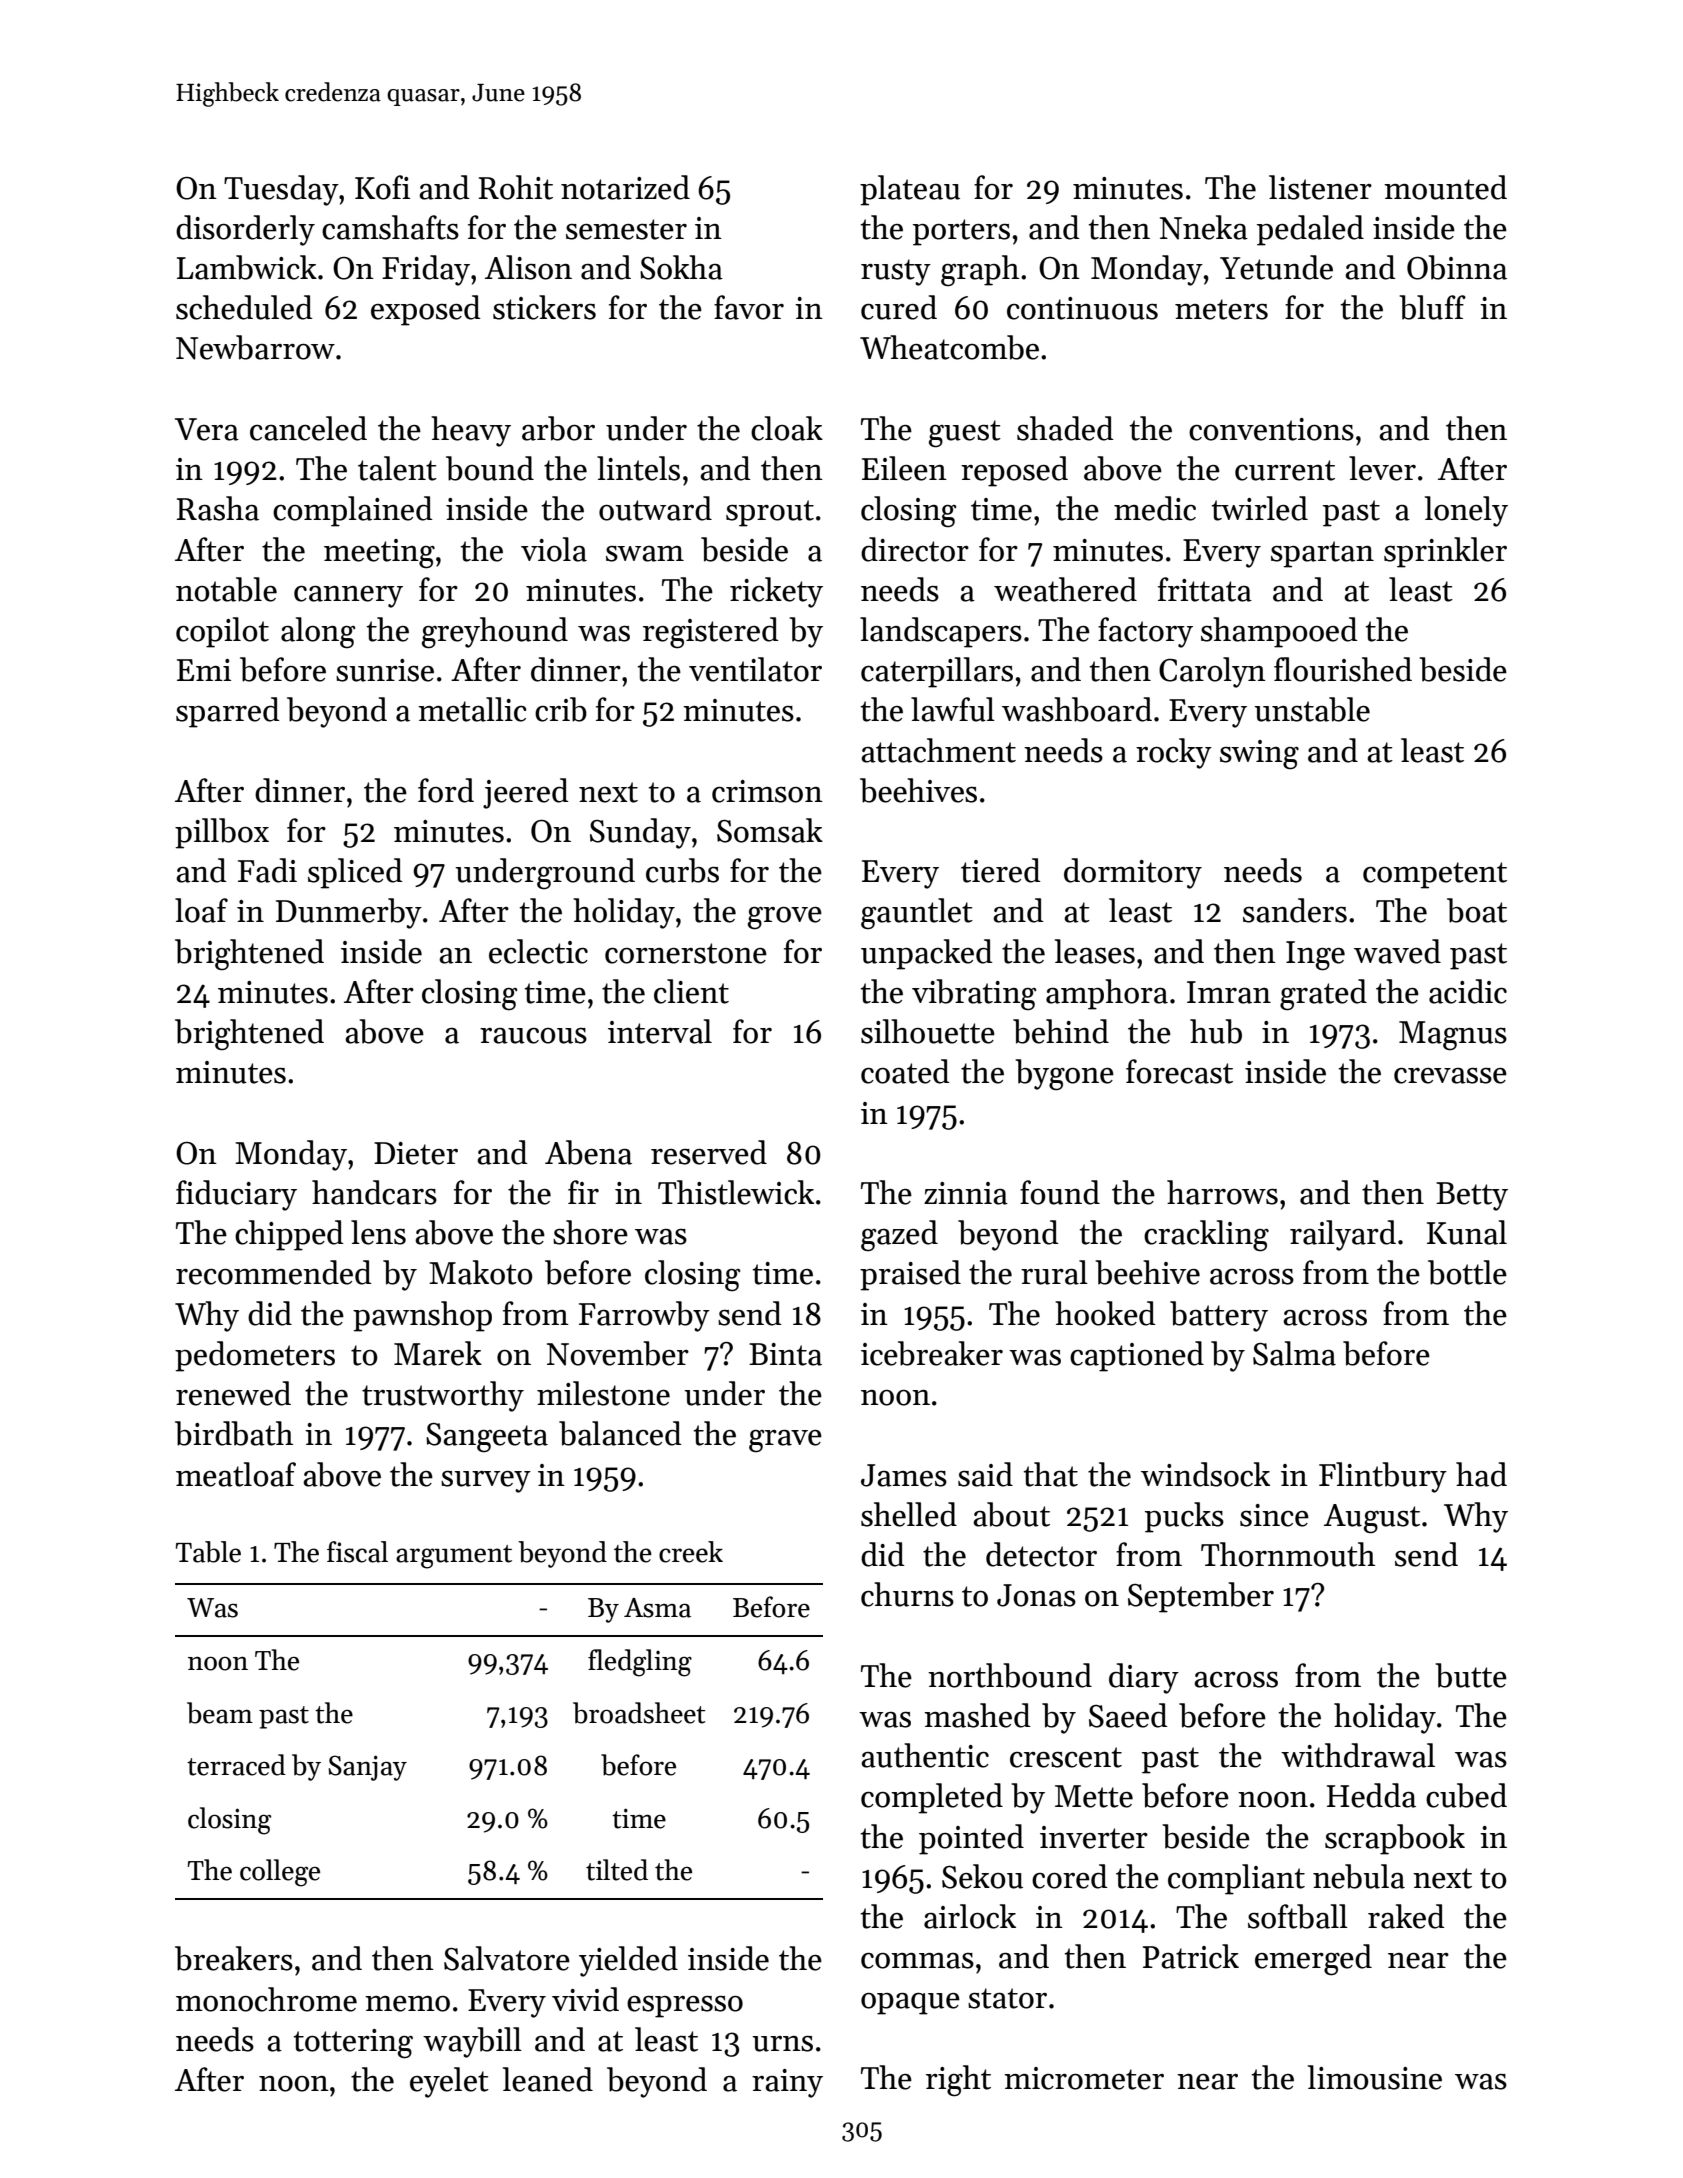 This page has width=1683, height=2178. I want to click on bottle, so click(1467, 1272).
